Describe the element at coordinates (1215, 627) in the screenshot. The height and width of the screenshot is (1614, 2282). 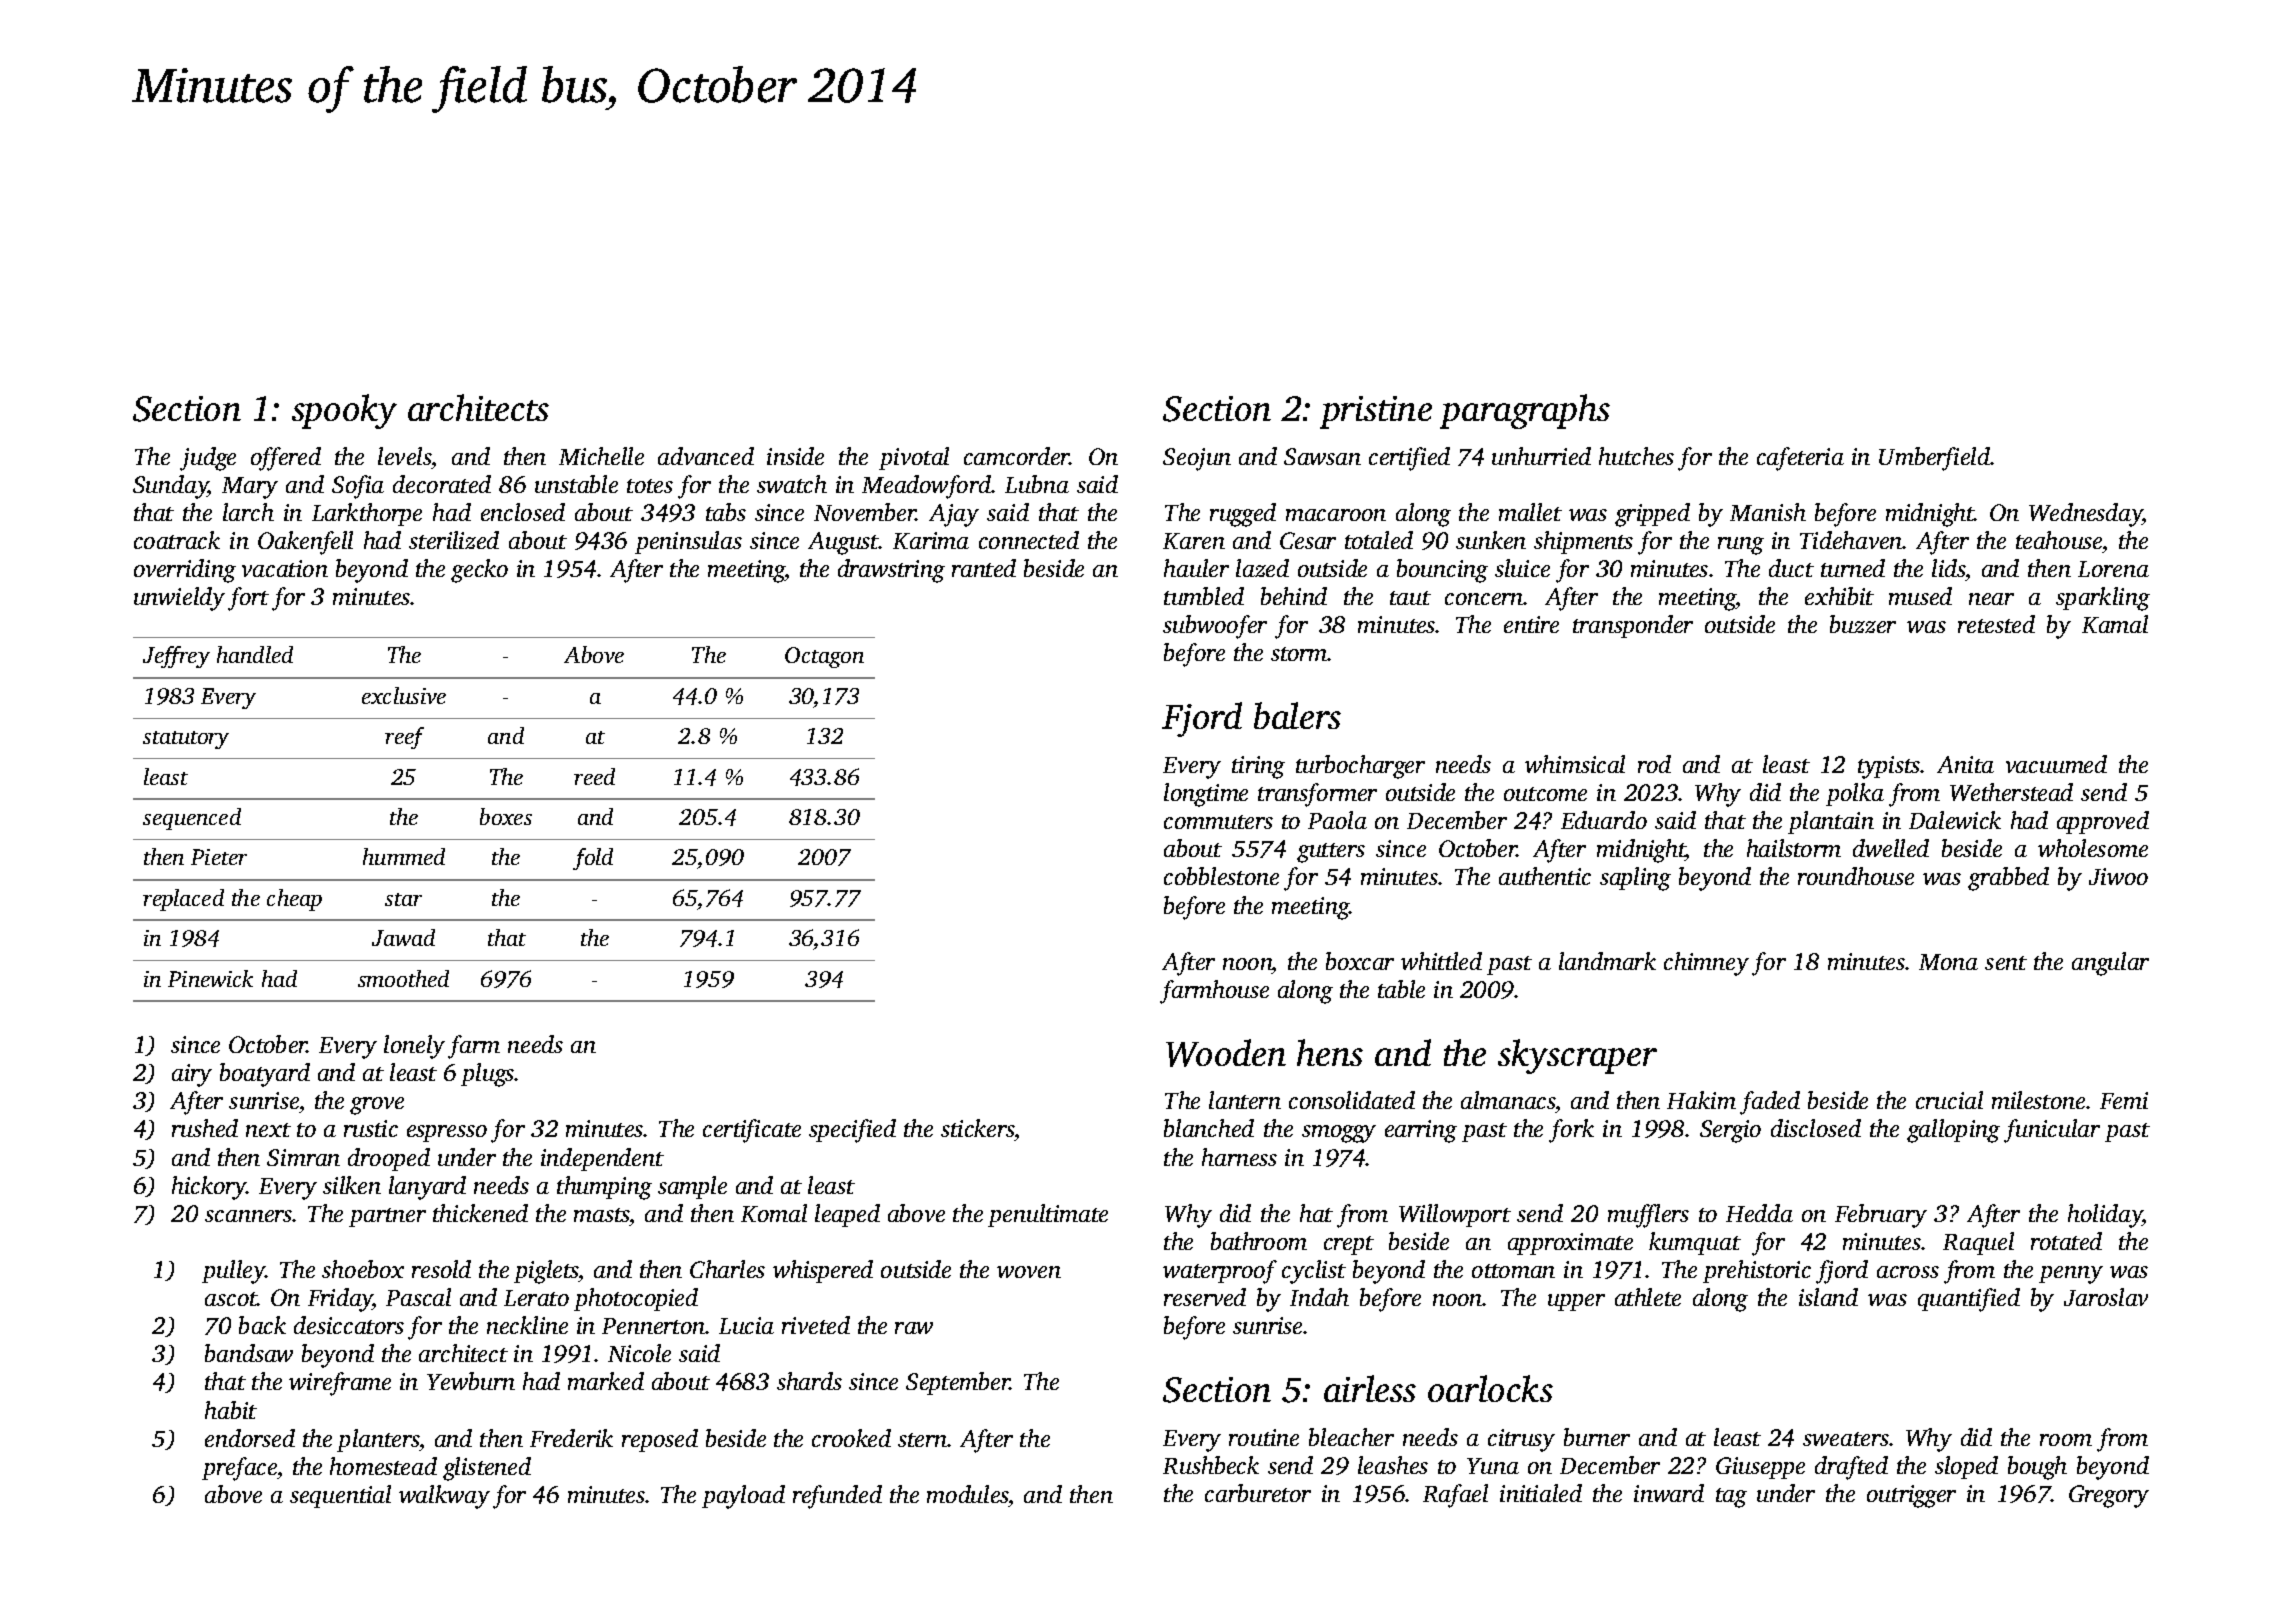
I see `subwoofer` at that location.
